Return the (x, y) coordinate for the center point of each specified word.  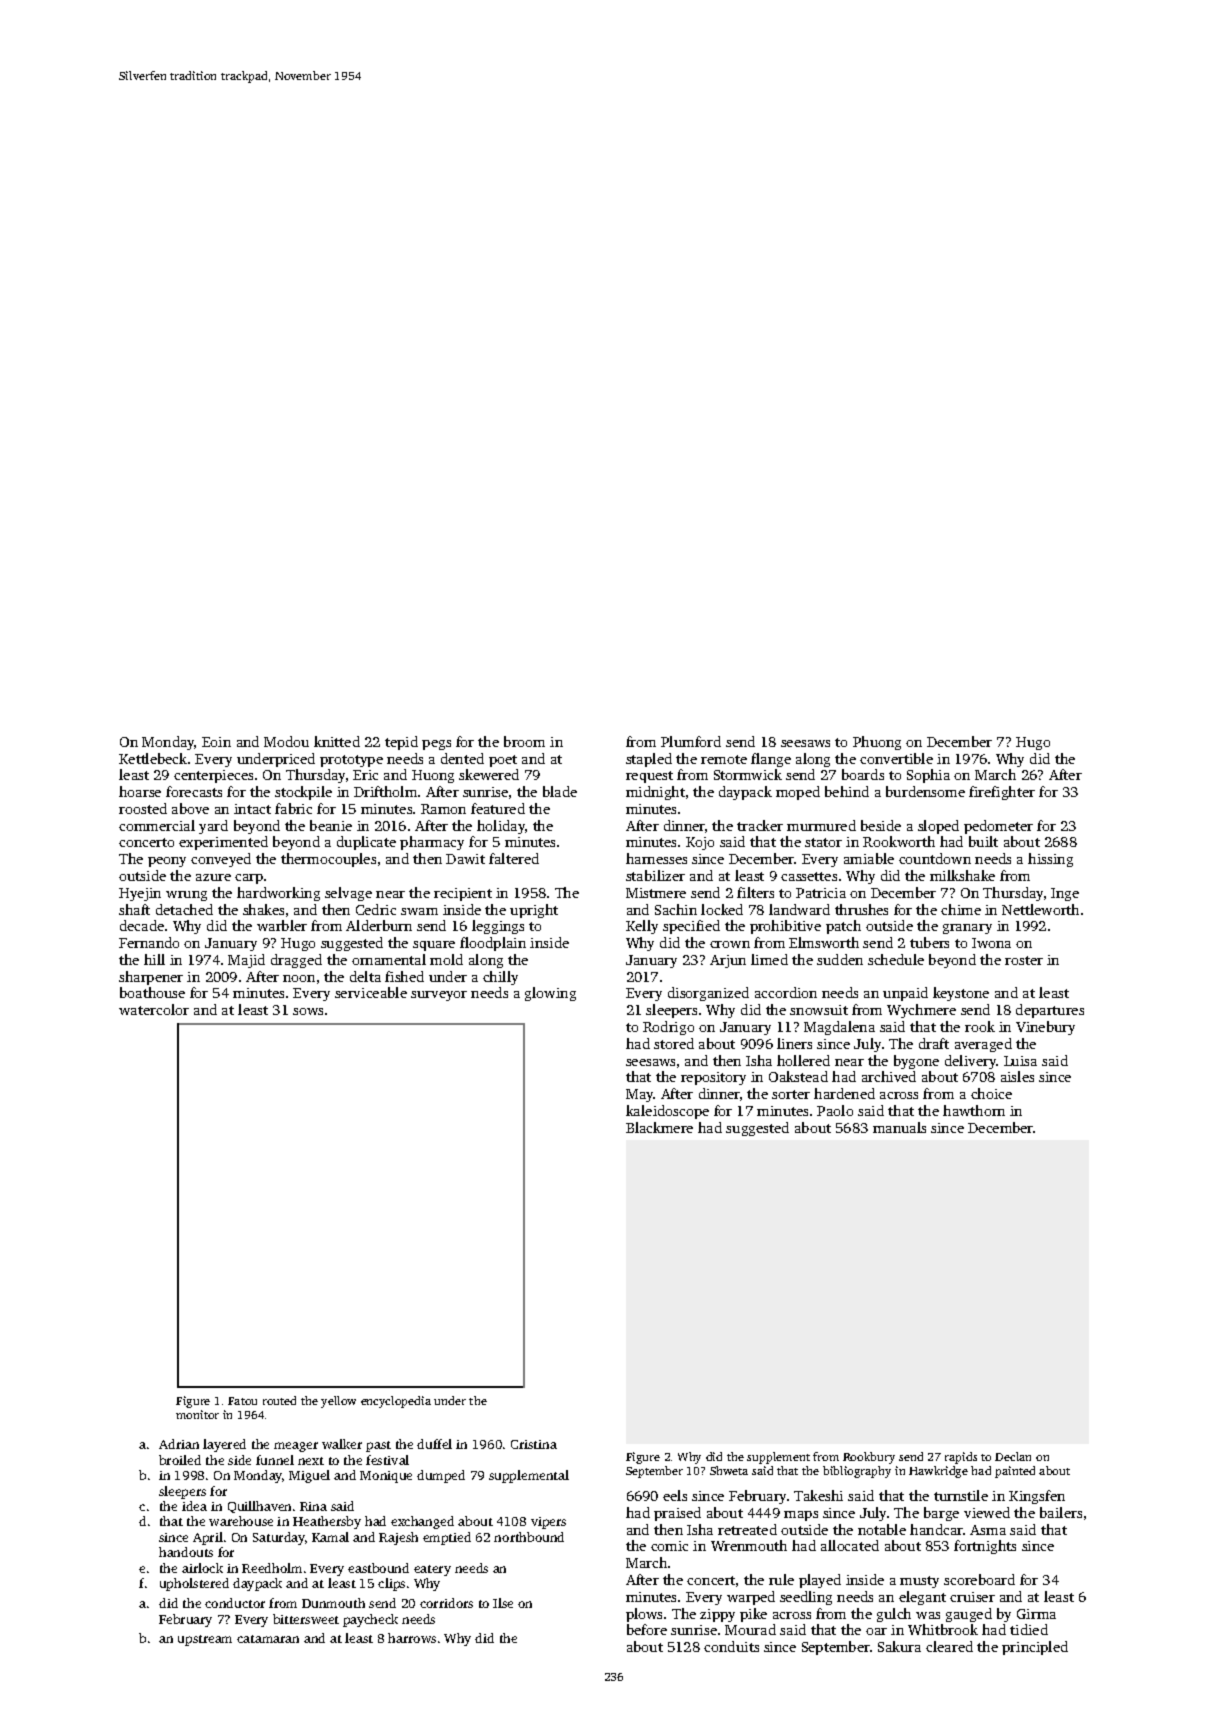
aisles (1017, 1076)
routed (279, 1400)
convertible (896, 758)
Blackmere (659, 1127)
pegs (436, 745)
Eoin (216, 742)
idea (194, 1506)
